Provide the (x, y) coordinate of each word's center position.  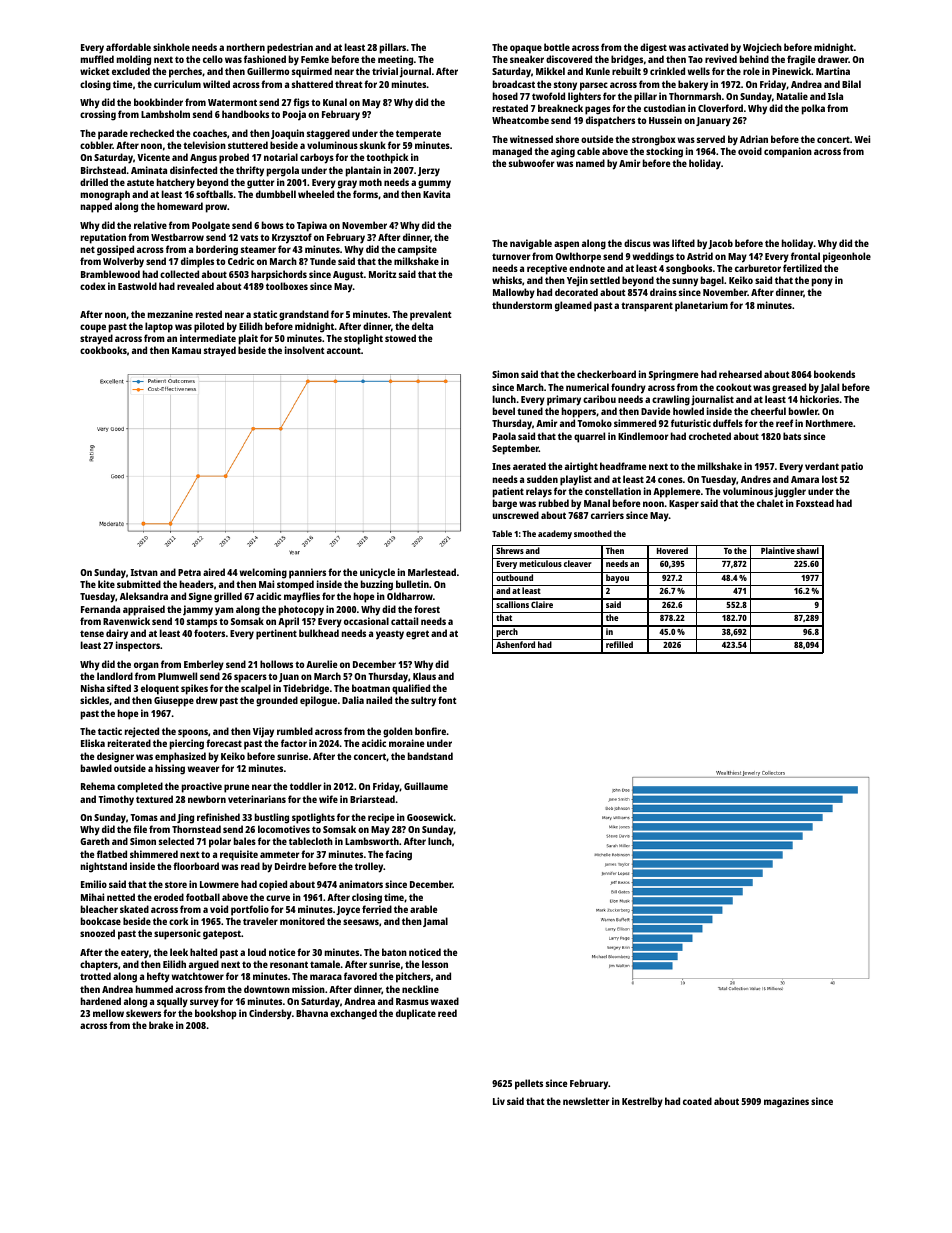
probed (234, 158)
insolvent (305, 350)
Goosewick (430, 817)
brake (161, 1025)
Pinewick (791, 71)
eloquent (160, 689)
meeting (395, 60)
